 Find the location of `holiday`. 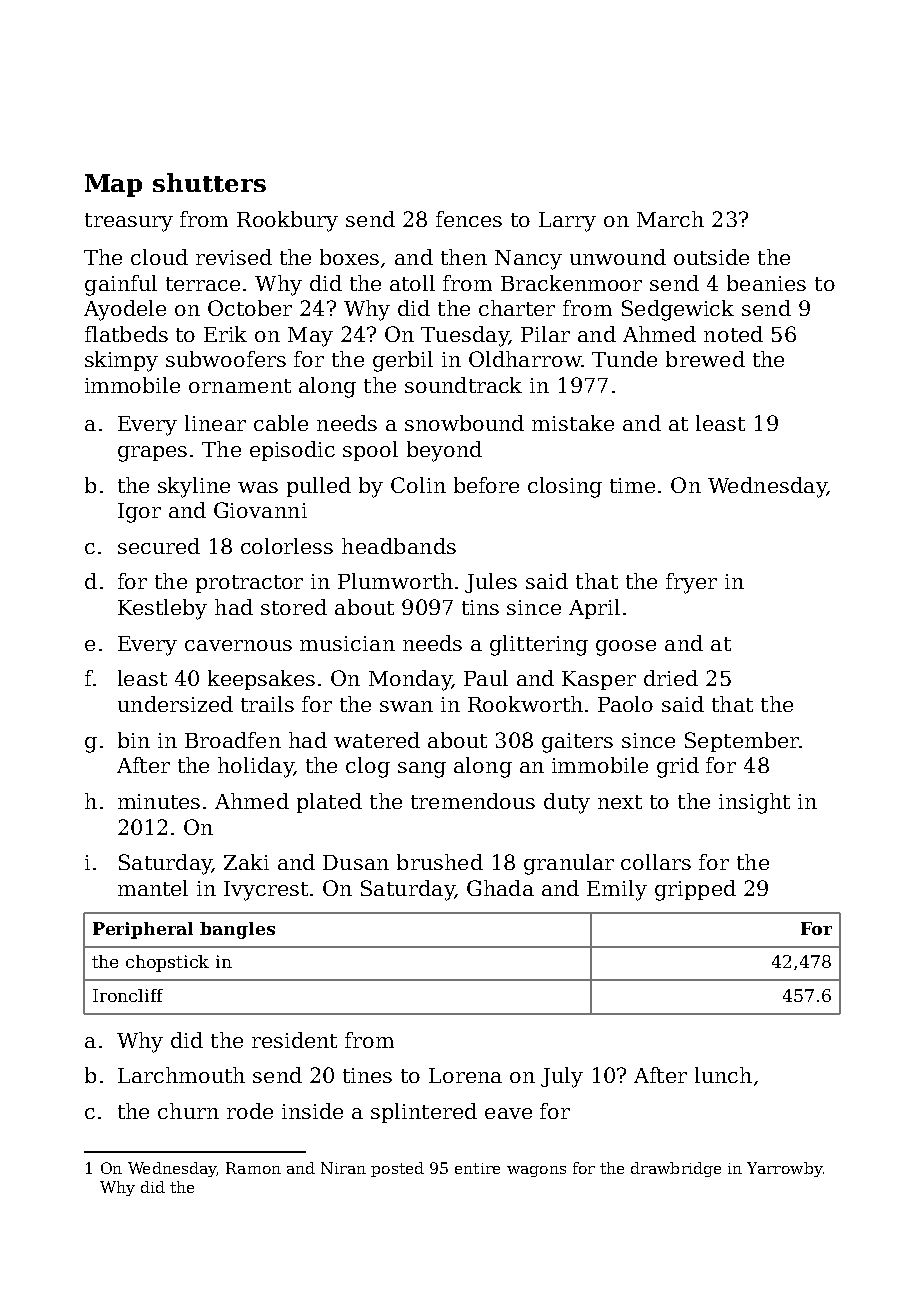

holiday is located at coordinates (256, 767).
